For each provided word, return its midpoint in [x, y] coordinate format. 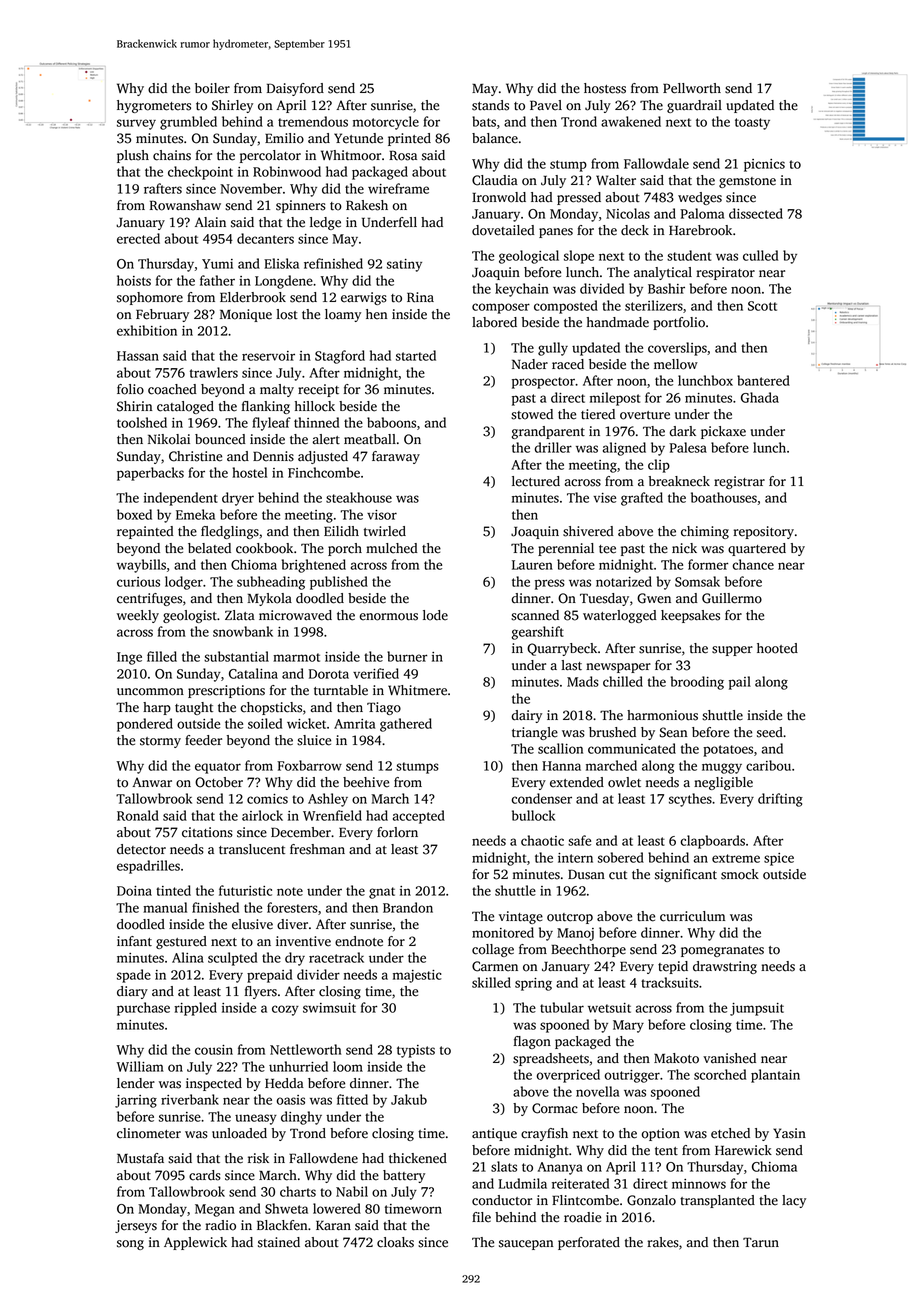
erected [138, 238]
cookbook [264, 548]
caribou [768, 765]
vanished [729, 1058]
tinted [173, 890]
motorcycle [386, 123]
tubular [562, 1007]
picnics [764, 165]
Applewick [195, 1243]
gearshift [538, 633]
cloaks [395, 1242]
